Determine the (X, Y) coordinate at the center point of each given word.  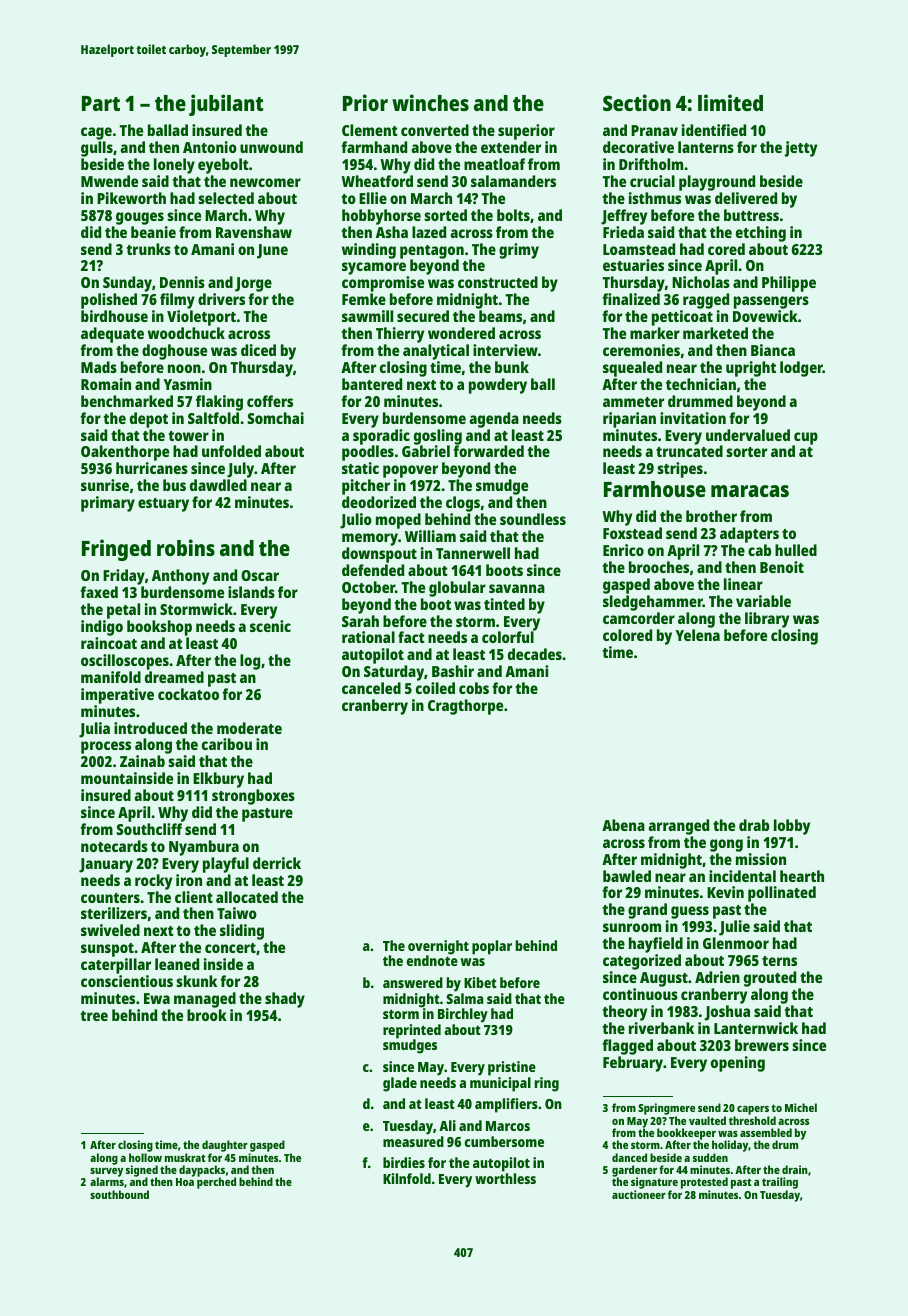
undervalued (748, 435)
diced (258, 350)
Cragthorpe (465, 707)
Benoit (782, 567)
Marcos (508, 1126)
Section (637, 102)
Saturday (394, 673)
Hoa (185, 1182)
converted (435, 130)
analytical (436, 352)
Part (101, 103)
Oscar (260, 575)
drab (754, 825)
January (106, 865)
